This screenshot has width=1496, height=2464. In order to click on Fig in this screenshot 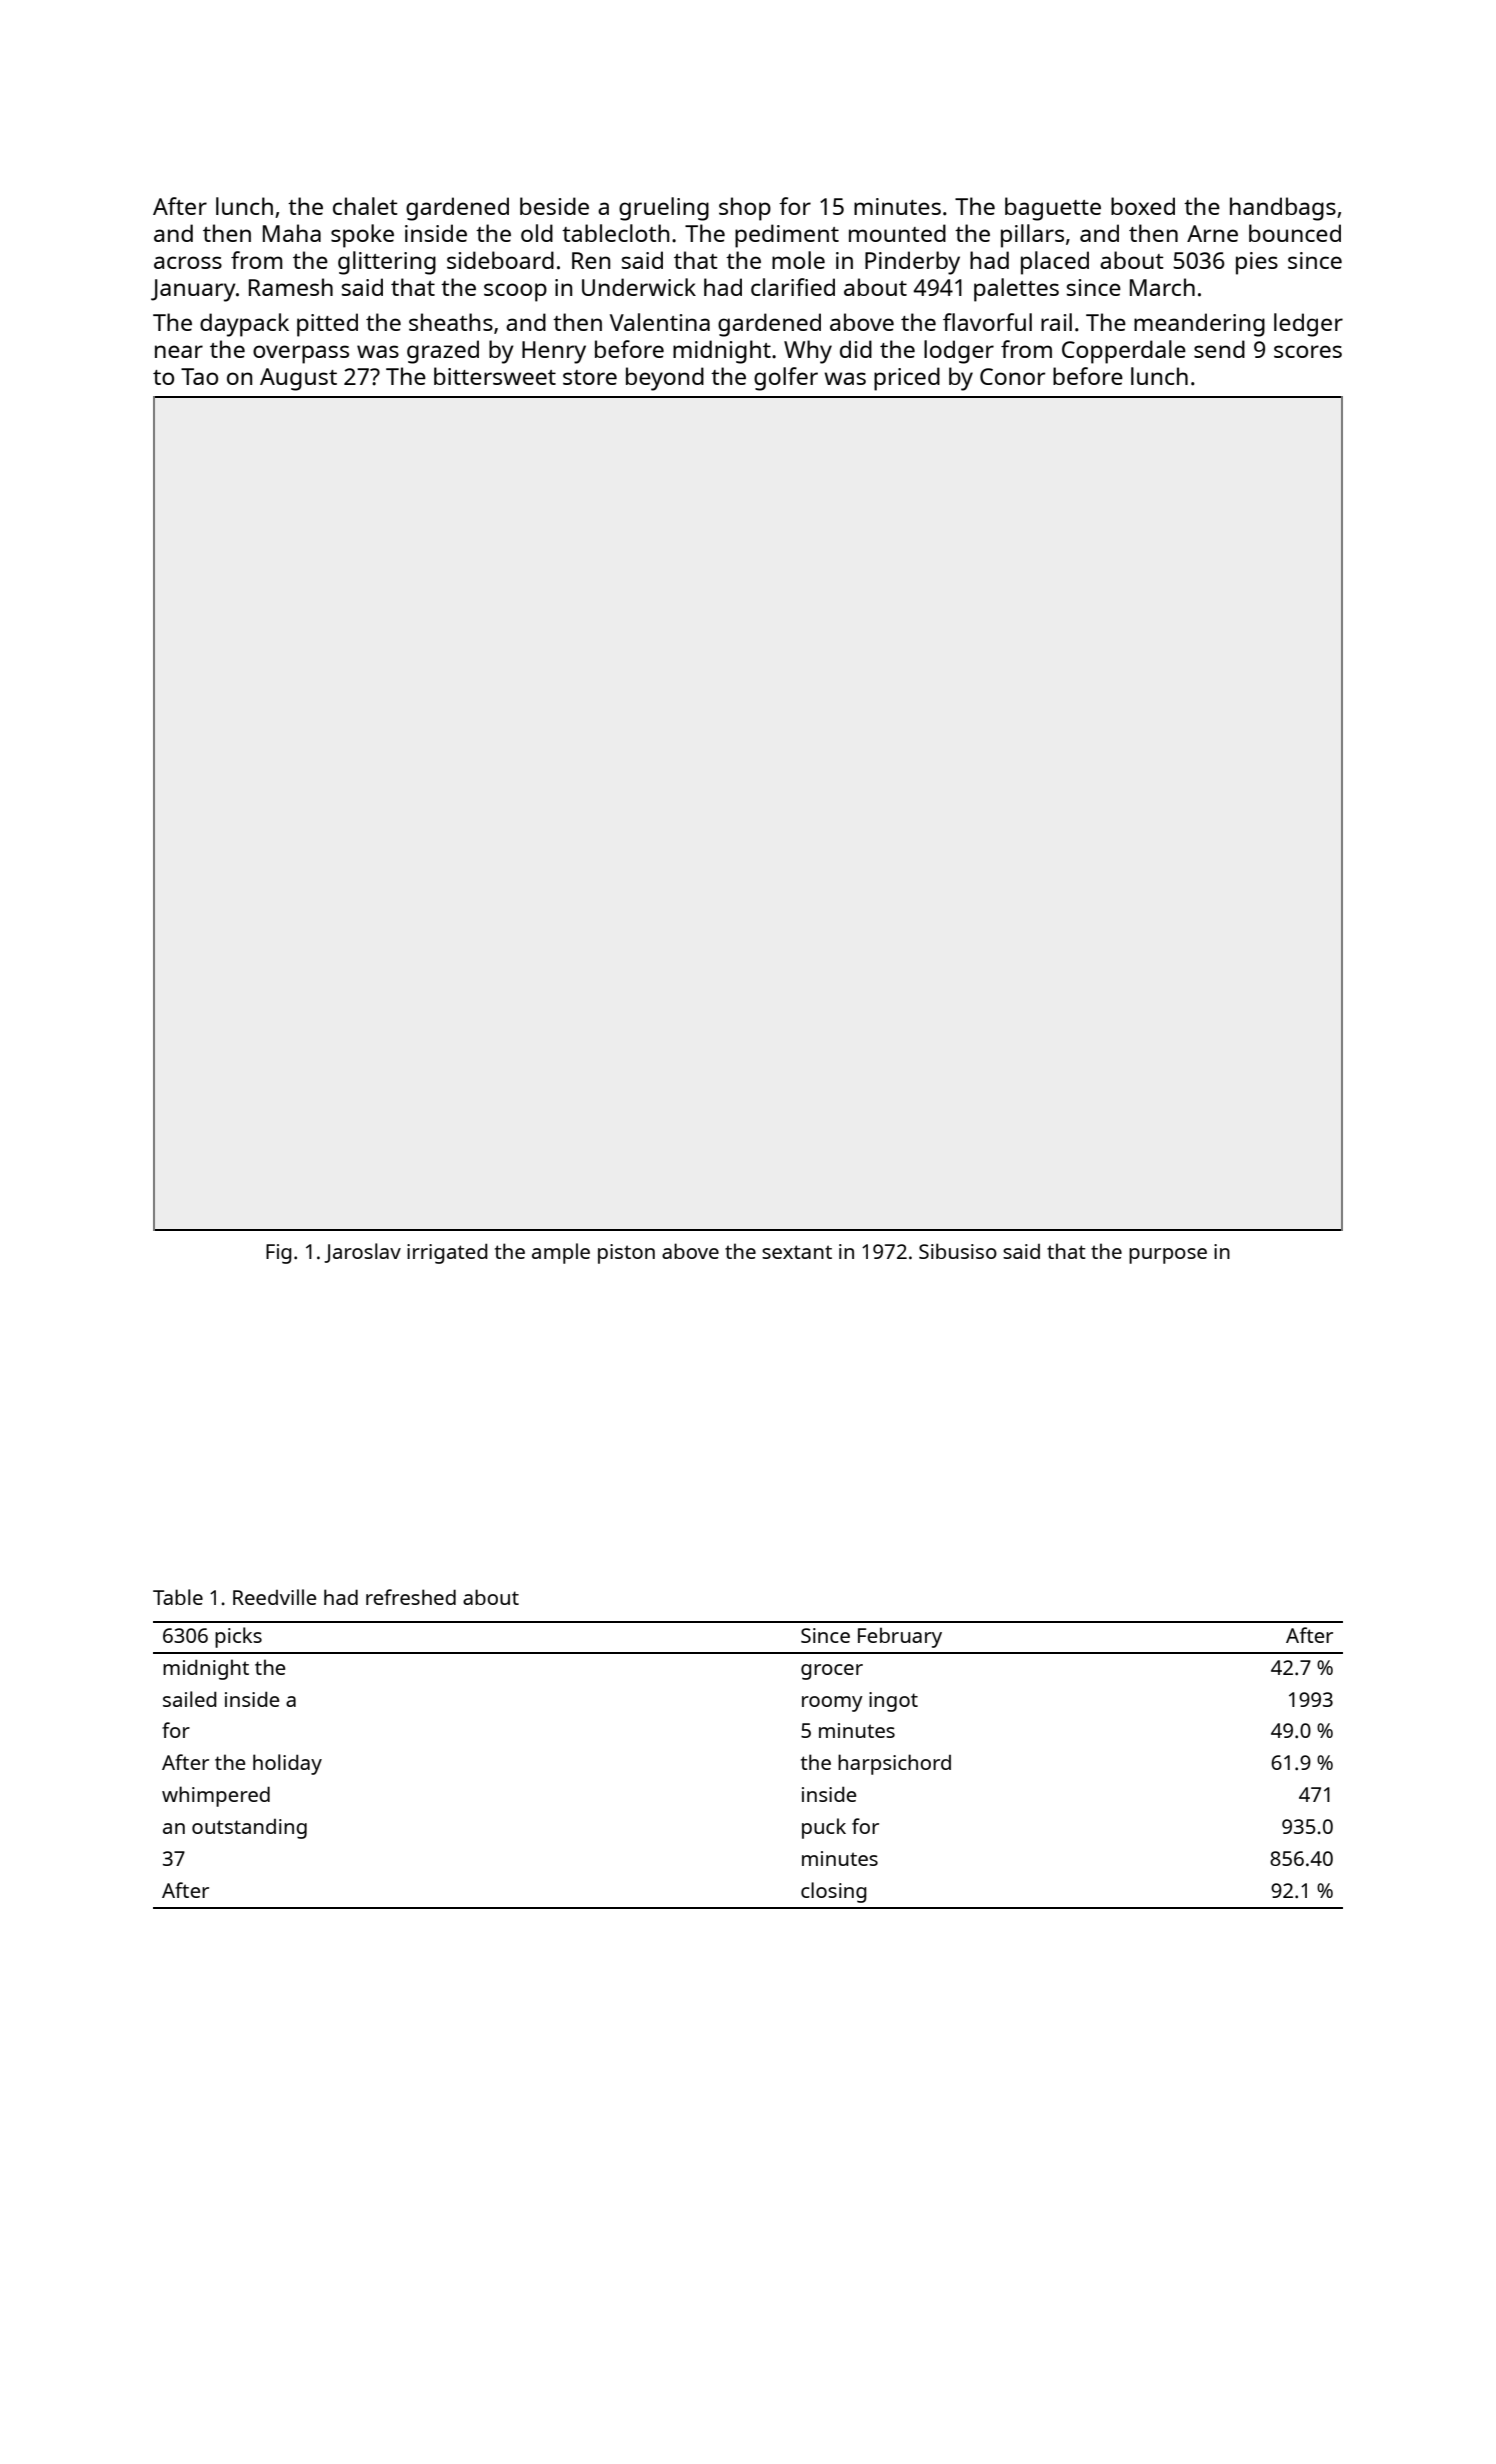, I will do `click(279, 1254)`.
